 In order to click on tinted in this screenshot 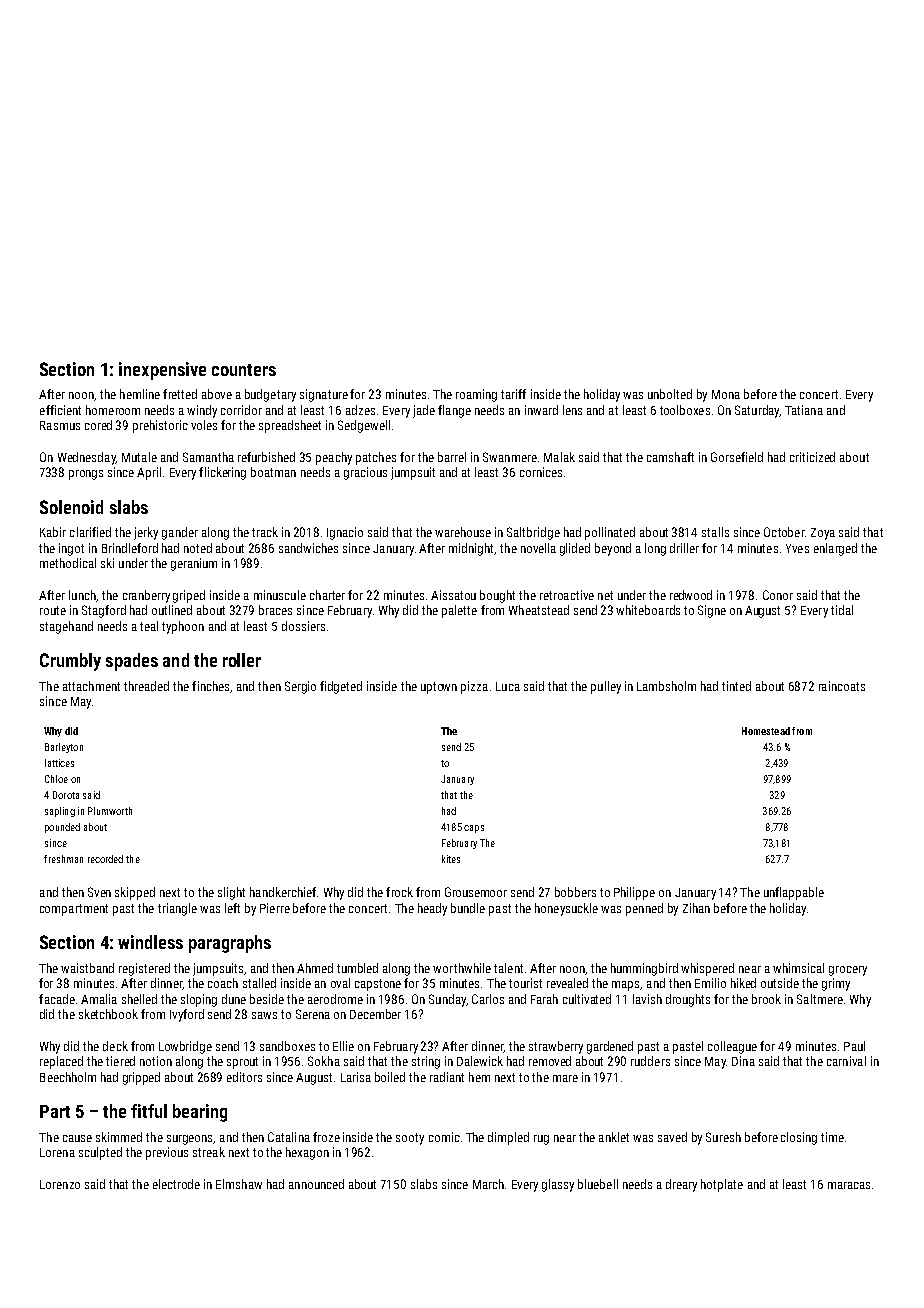, I will do `click(736, 686)`.
